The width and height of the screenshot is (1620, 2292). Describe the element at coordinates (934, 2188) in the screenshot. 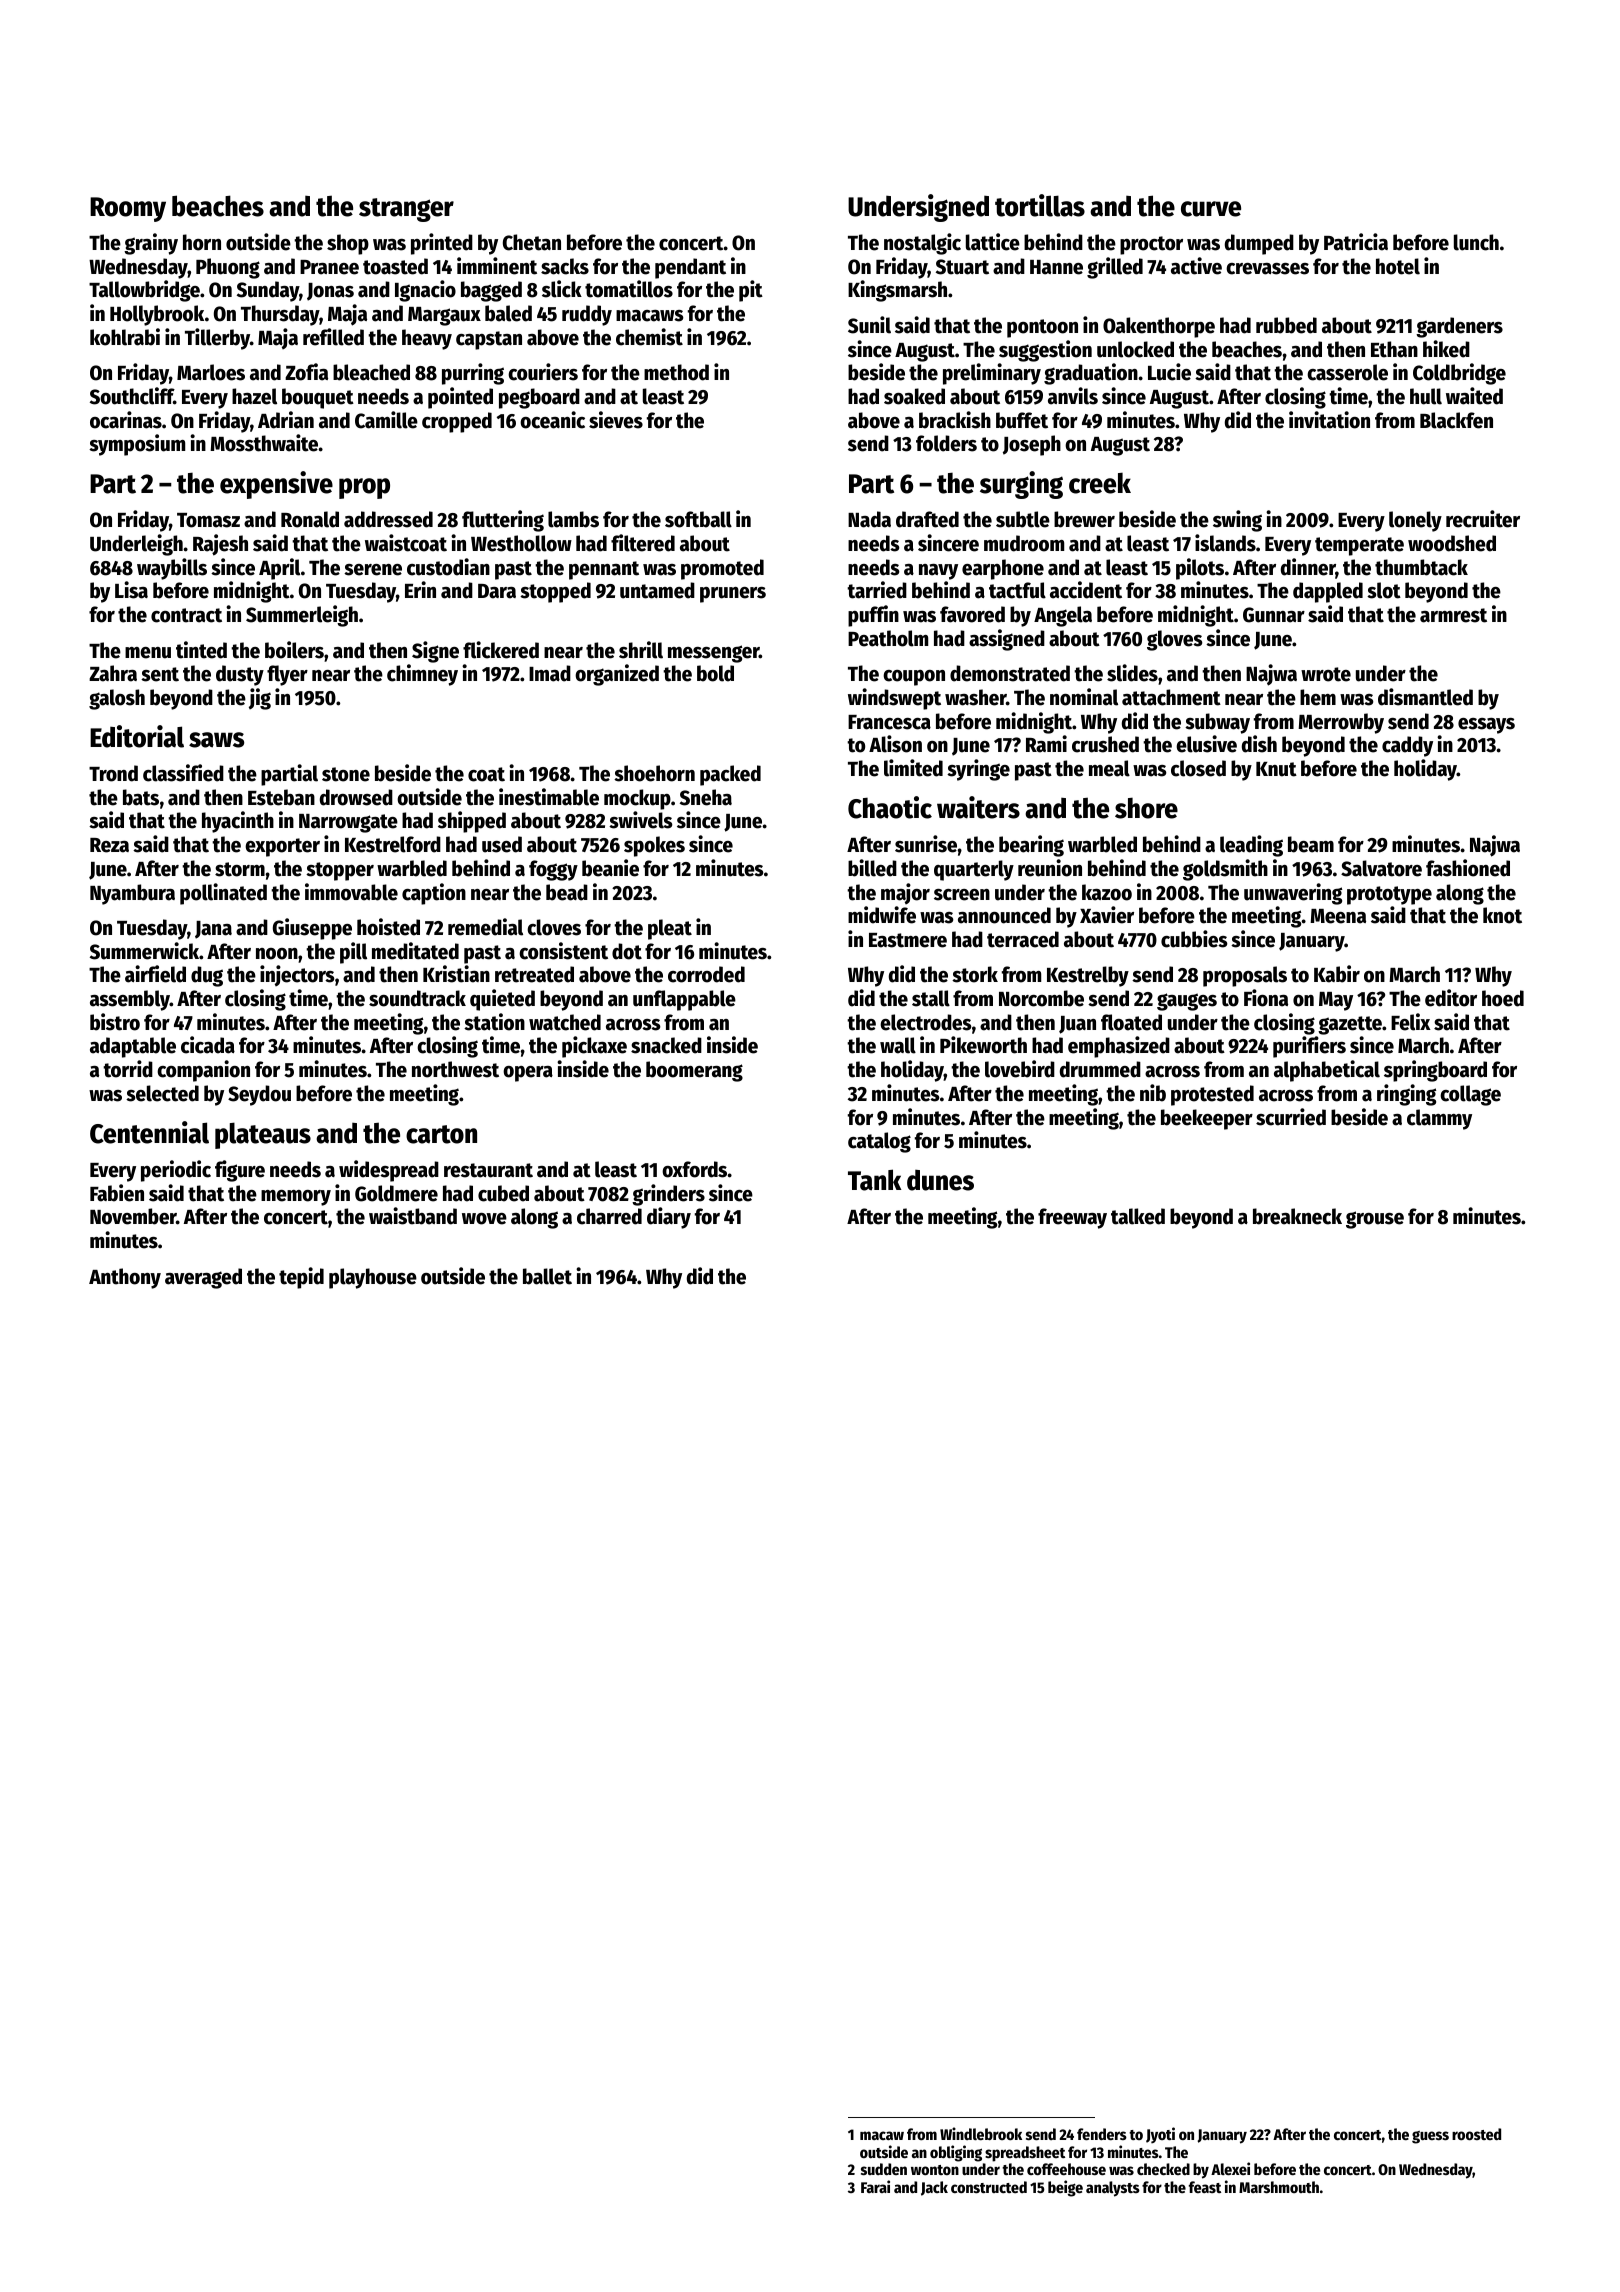

I see `Jack` at that location.
